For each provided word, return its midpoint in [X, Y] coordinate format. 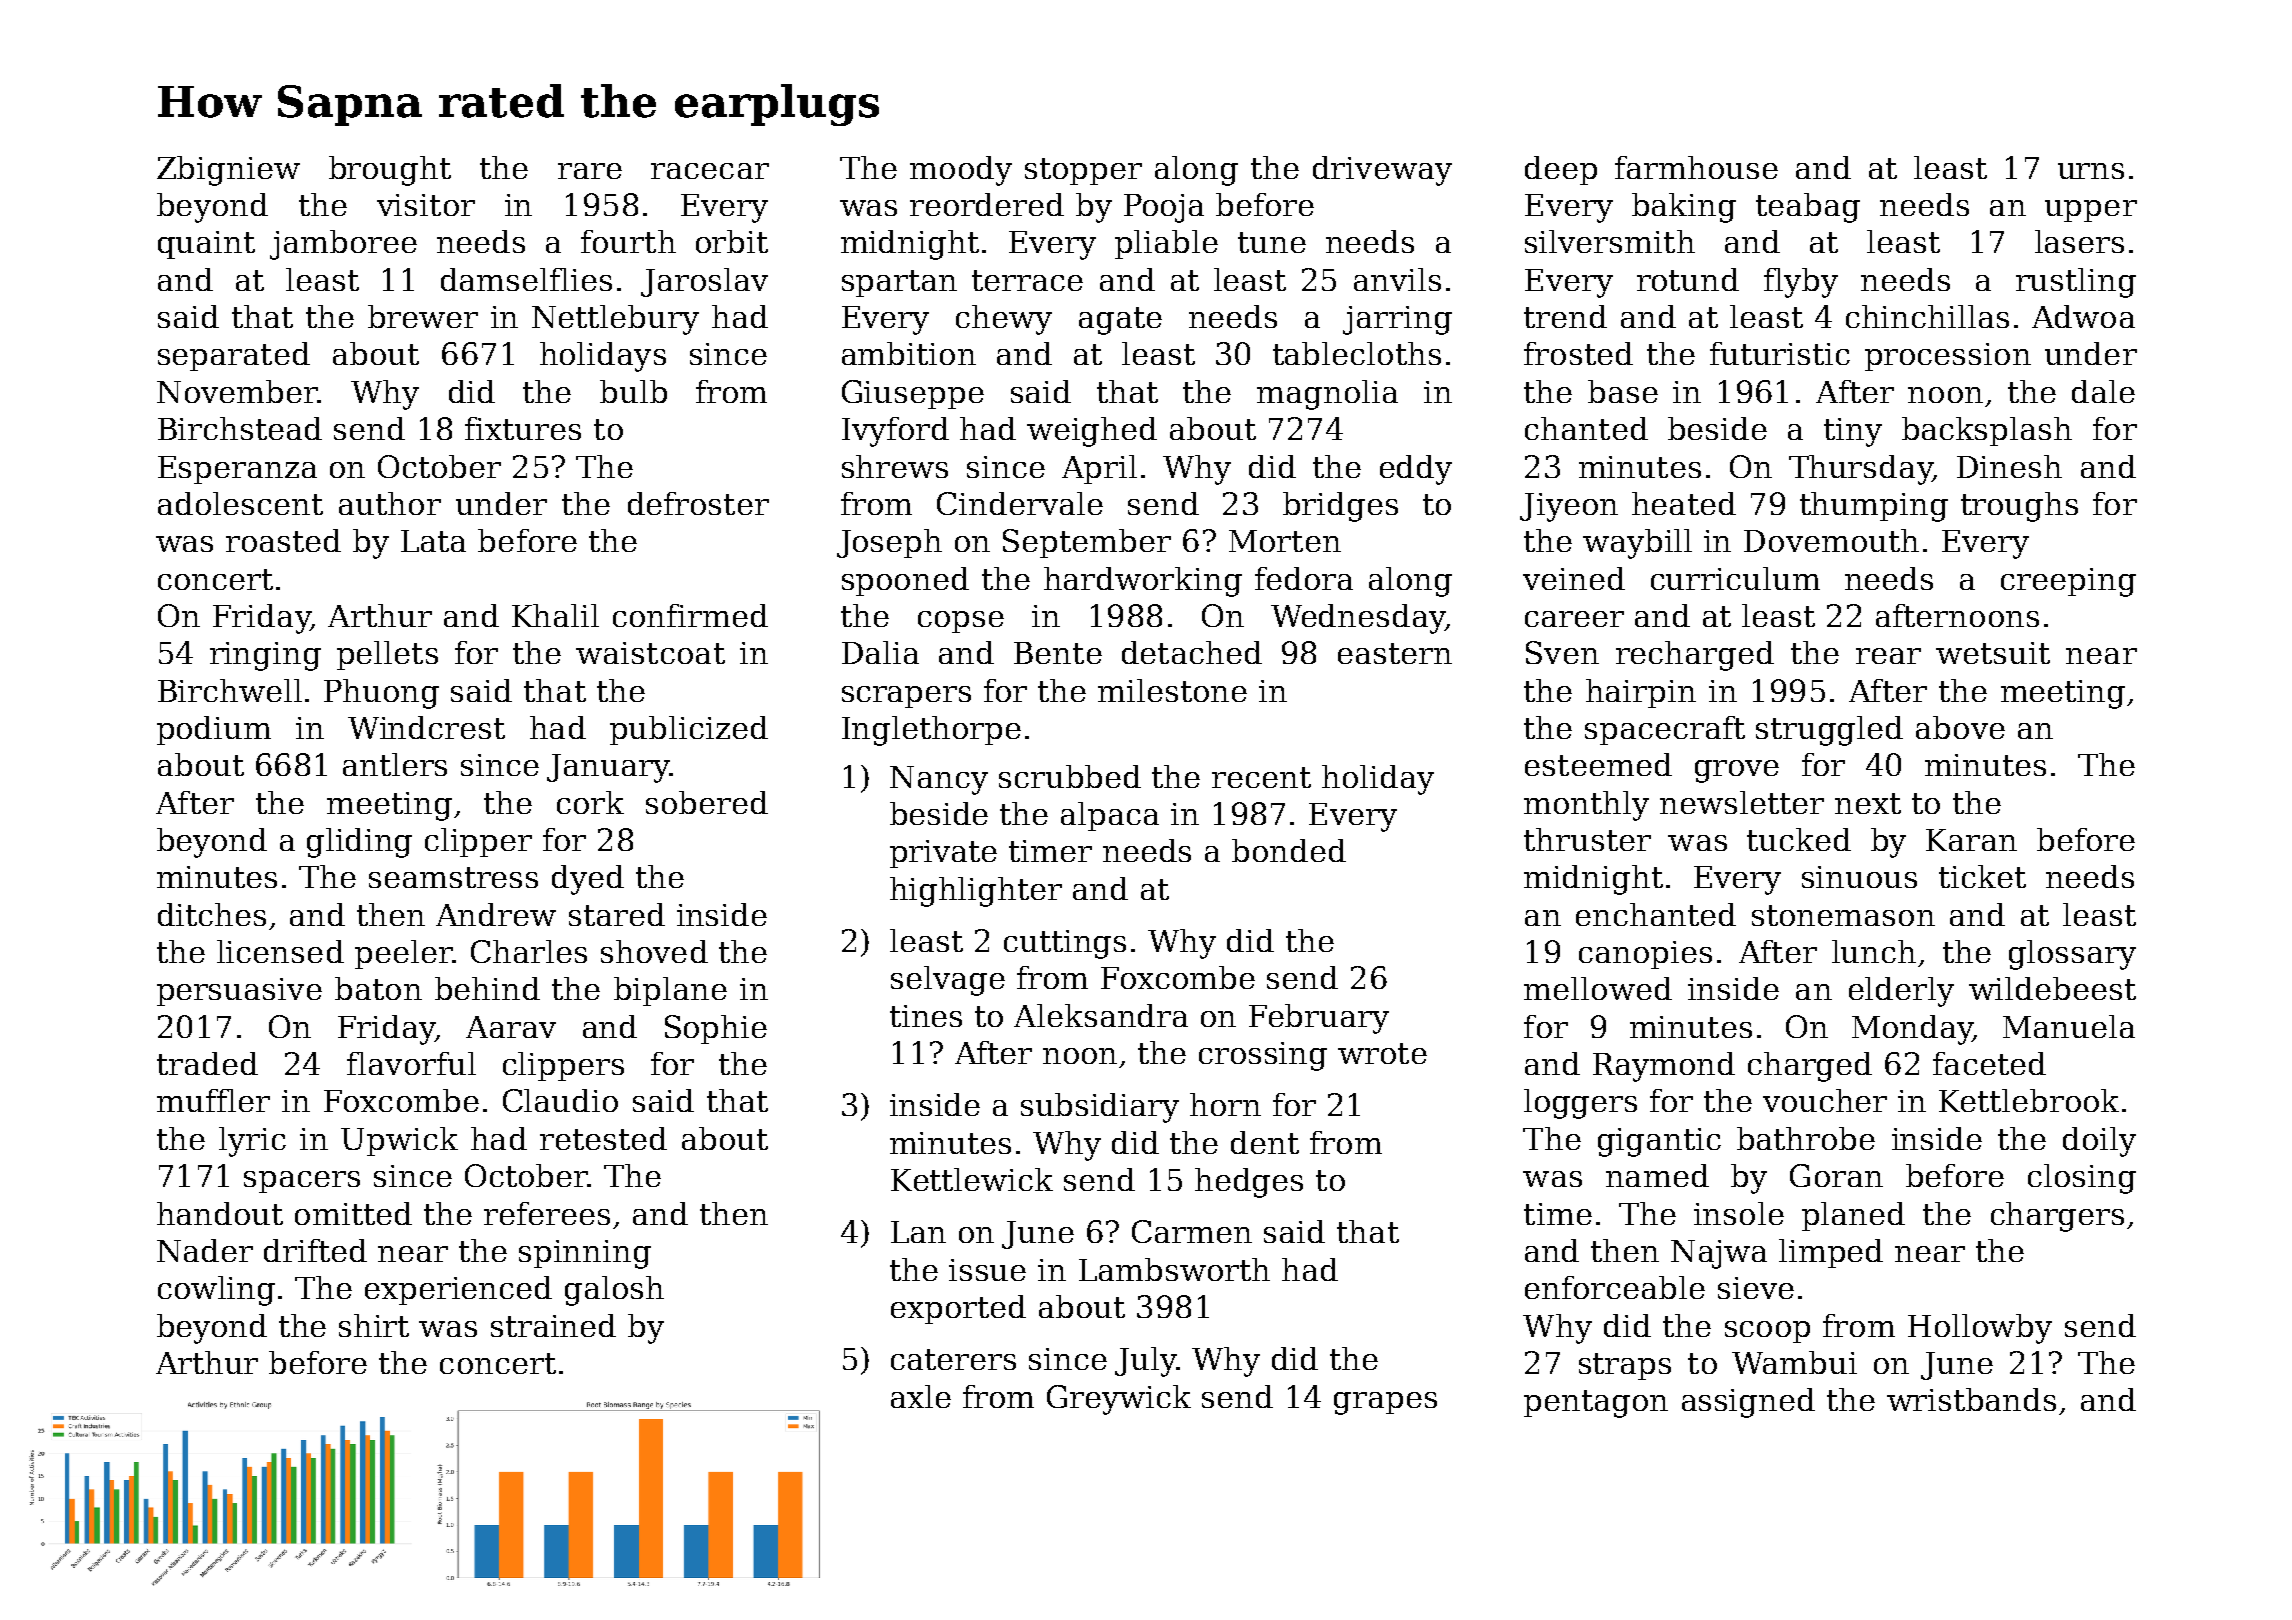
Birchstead [240, 428]
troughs [2019, 507]
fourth [628, 241]
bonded [1289, 850]
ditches [212, 914]
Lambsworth [1174, 1269]
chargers [2057, 1217]
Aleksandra [1101, 1015]
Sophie [716, 1029]
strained [553, 1325]
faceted [1989, 1063]
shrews [895, 466]
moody [961, 171]
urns [2091, 171]
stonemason [1843, 915]
